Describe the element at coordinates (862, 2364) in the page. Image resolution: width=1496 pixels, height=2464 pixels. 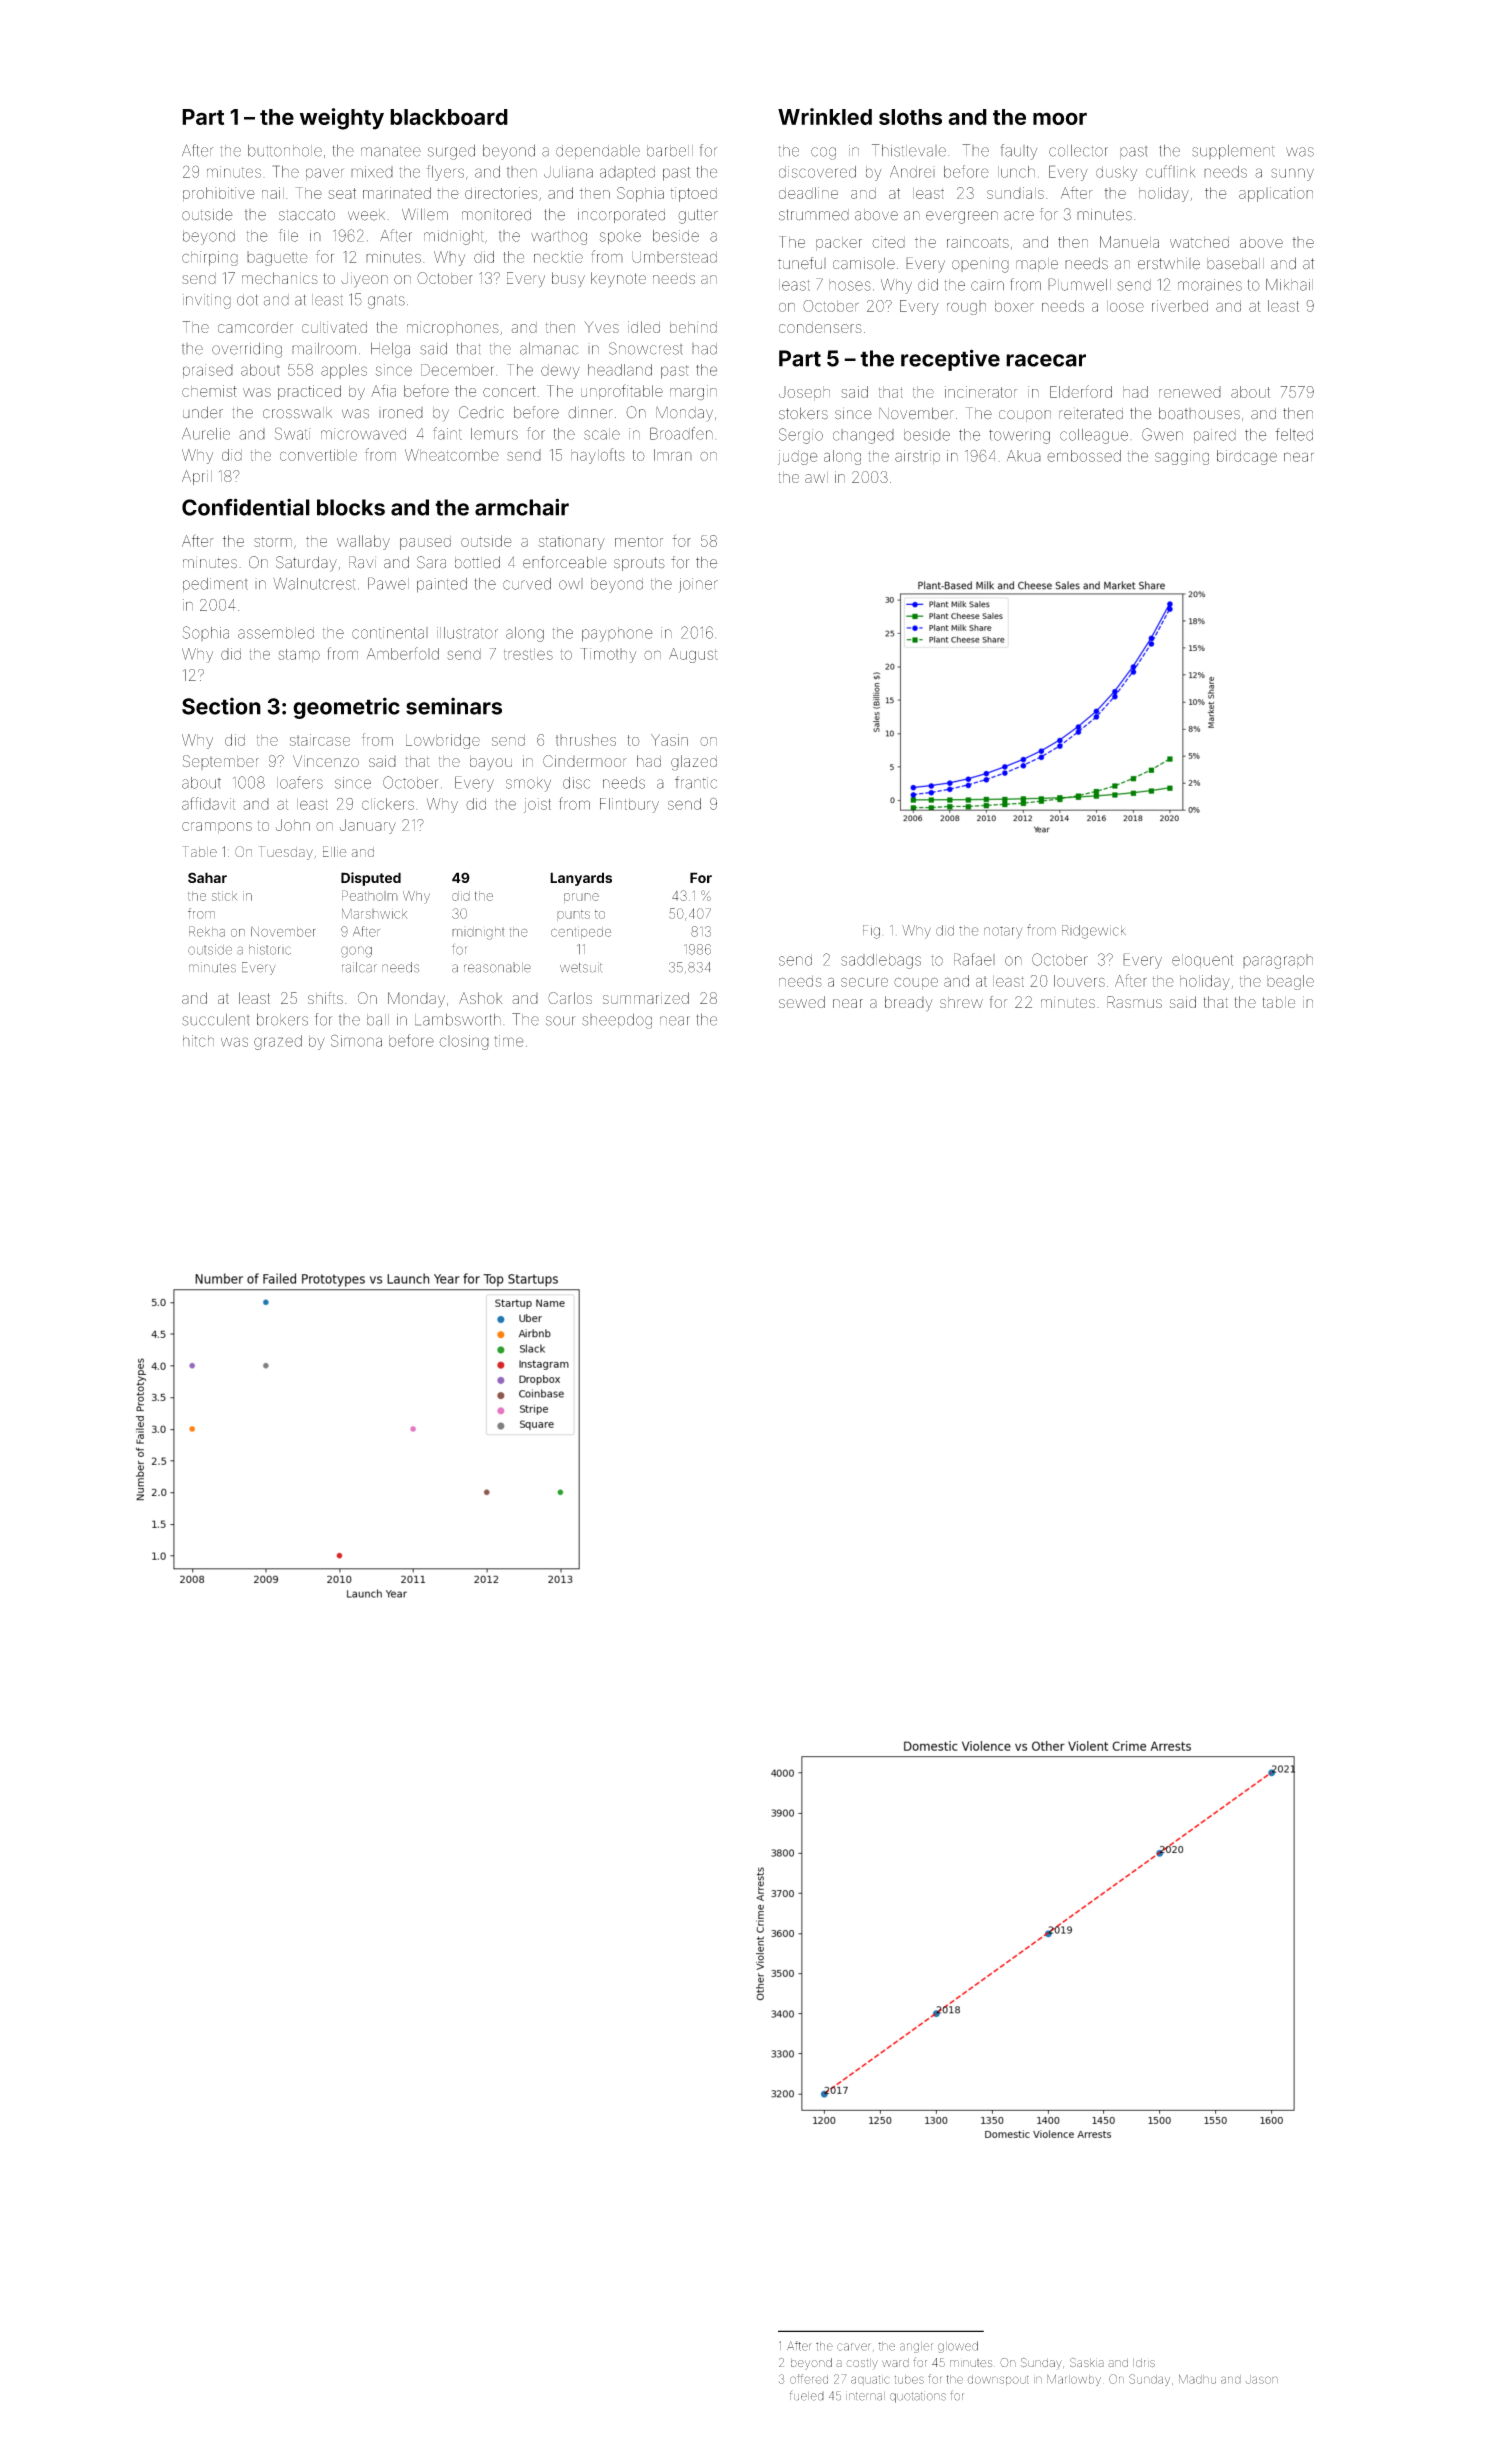
I see `costly` at that location.
